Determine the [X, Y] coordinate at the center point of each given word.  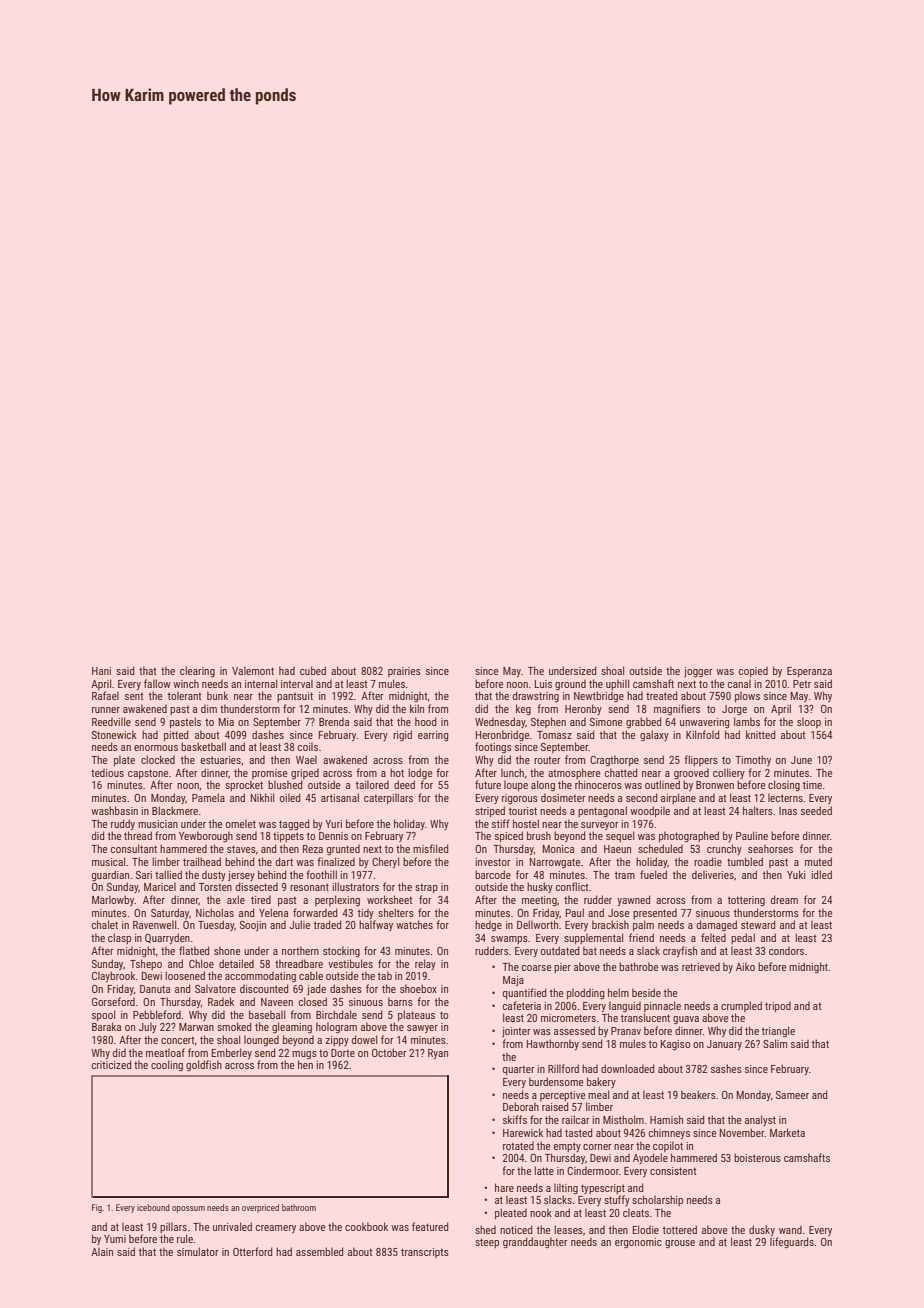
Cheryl [385, 862]
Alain [102, 1251]
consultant [134, 848]
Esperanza [809, 672]
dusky [762, 1230]
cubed [313, 670]
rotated [518, 1145]
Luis [543, 684]
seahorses [770, 848]
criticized [112, 1064]
